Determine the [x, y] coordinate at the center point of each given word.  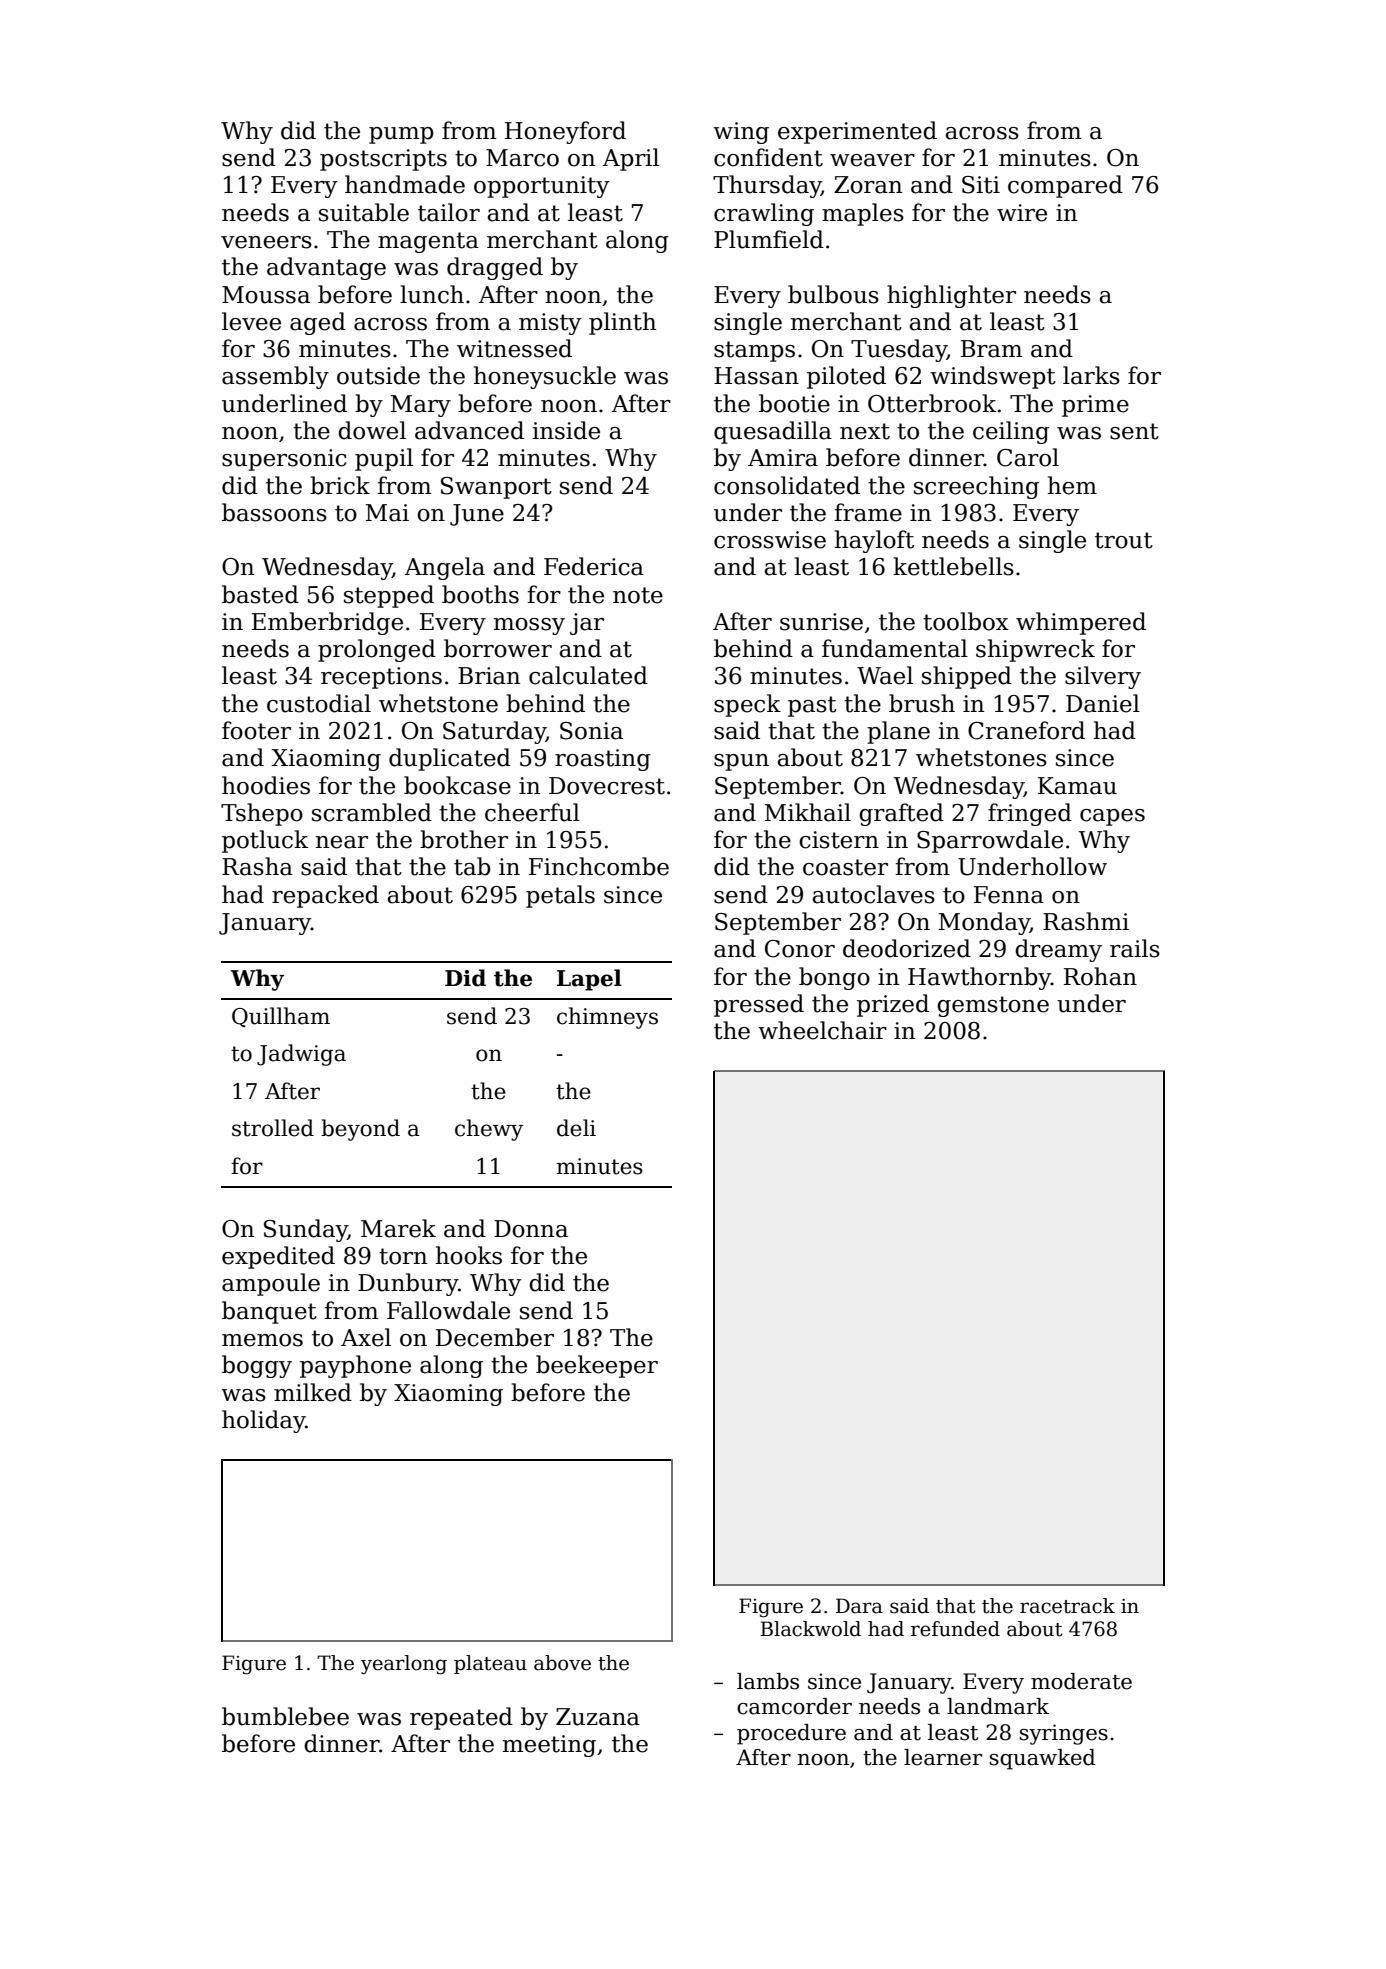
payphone [355, 1366]
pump [401, 135]
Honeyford [565, 132]
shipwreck [1035, 650]
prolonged [377, 650]
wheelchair [822, 1030]
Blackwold [810, 1629]
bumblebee [285, 1716]
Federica [594, 566]
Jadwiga [301, 1055]
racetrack [1067, 1606]
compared [1065, 186]
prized [893, 1005]
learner [943, 1757]
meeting [549, 1746]
